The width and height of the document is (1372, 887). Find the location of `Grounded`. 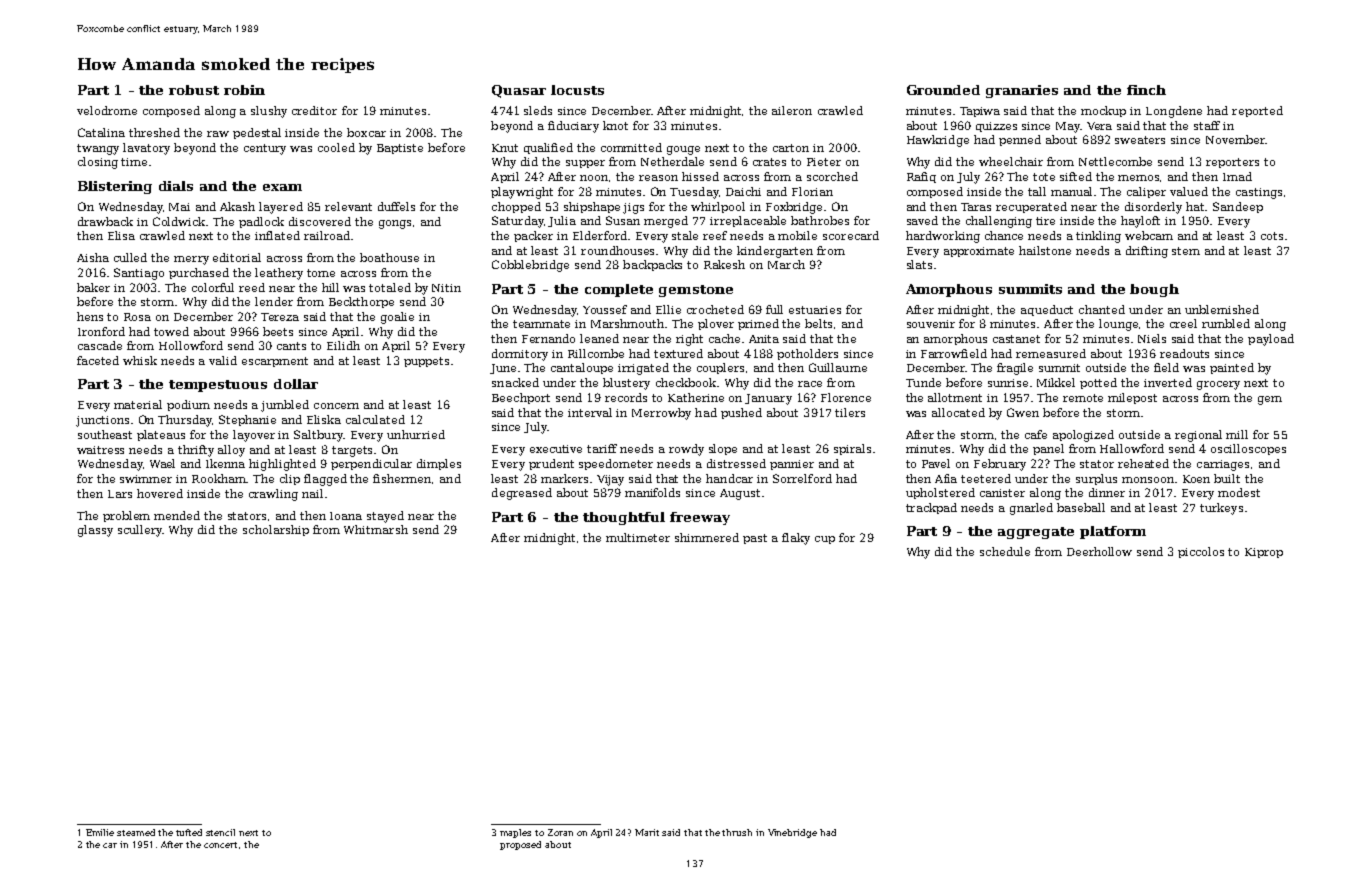

Grounded is located at coordinates (943, 90).
